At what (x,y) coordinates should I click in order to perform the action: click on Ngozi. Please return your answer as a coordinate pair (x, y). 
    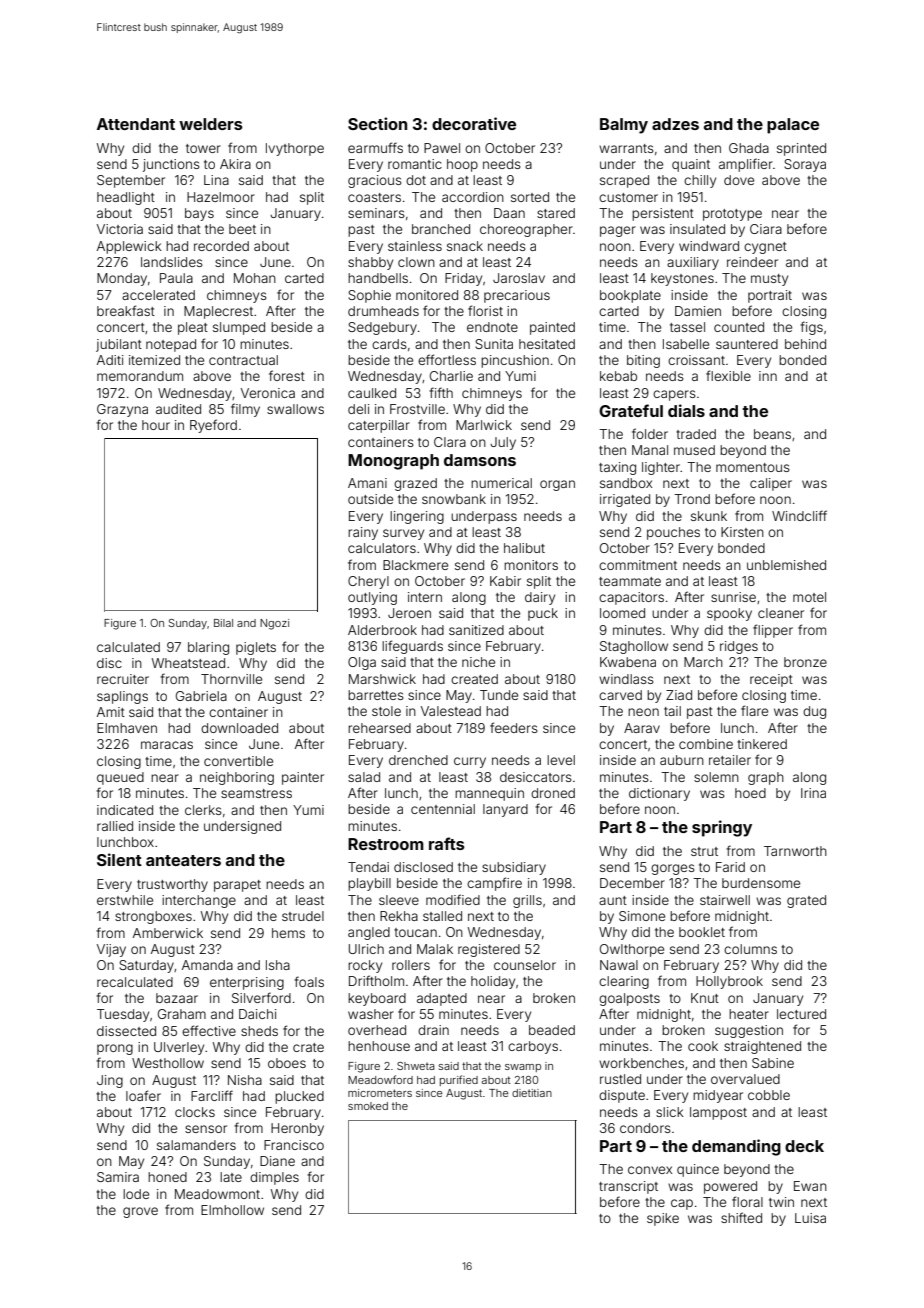
    Looking at the image, I should click on (274, 624).
